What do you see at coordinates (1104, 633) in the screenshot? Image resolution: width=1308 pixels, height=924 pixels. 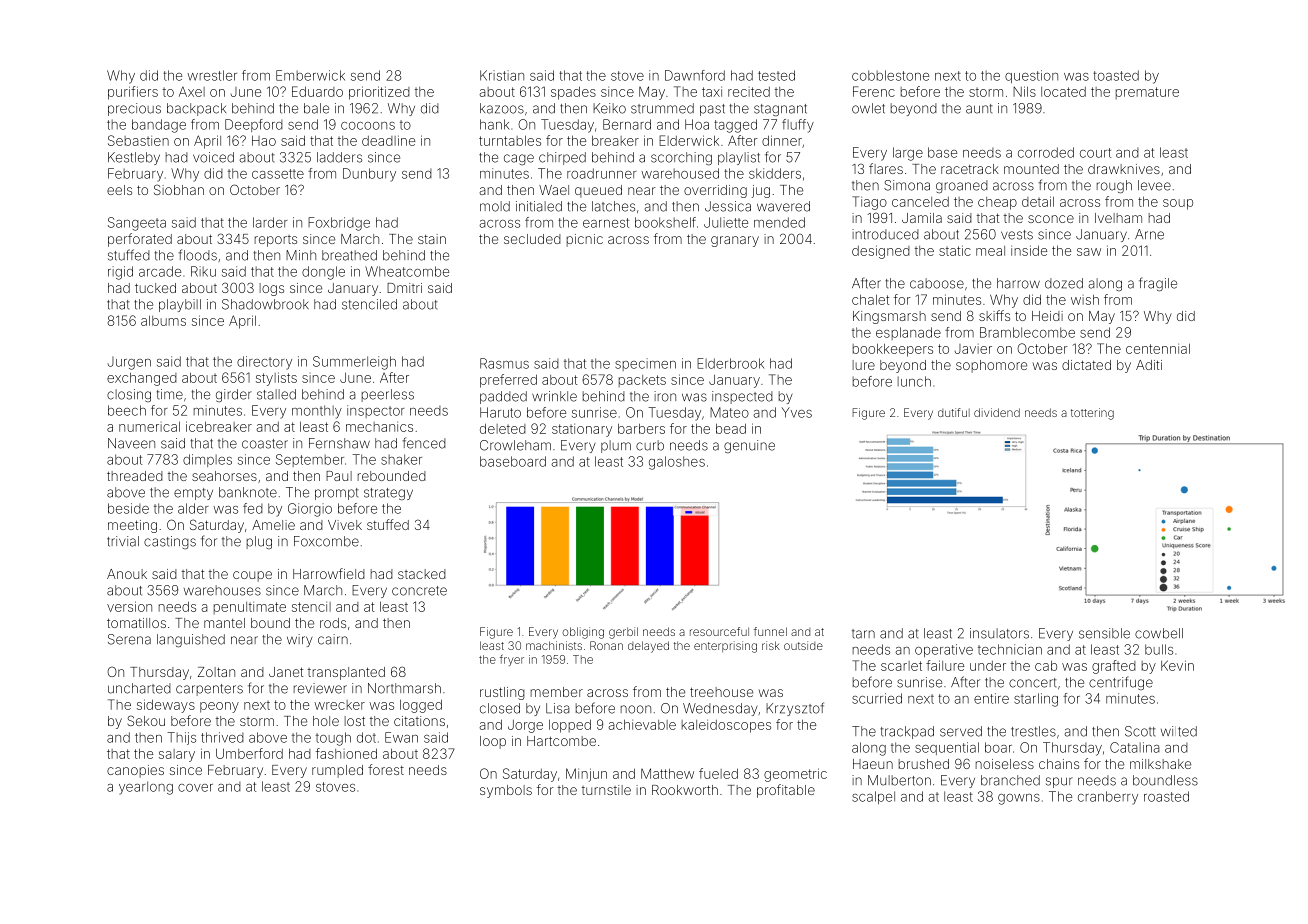 I see `sensible` at bounding box center [1104, 633].
